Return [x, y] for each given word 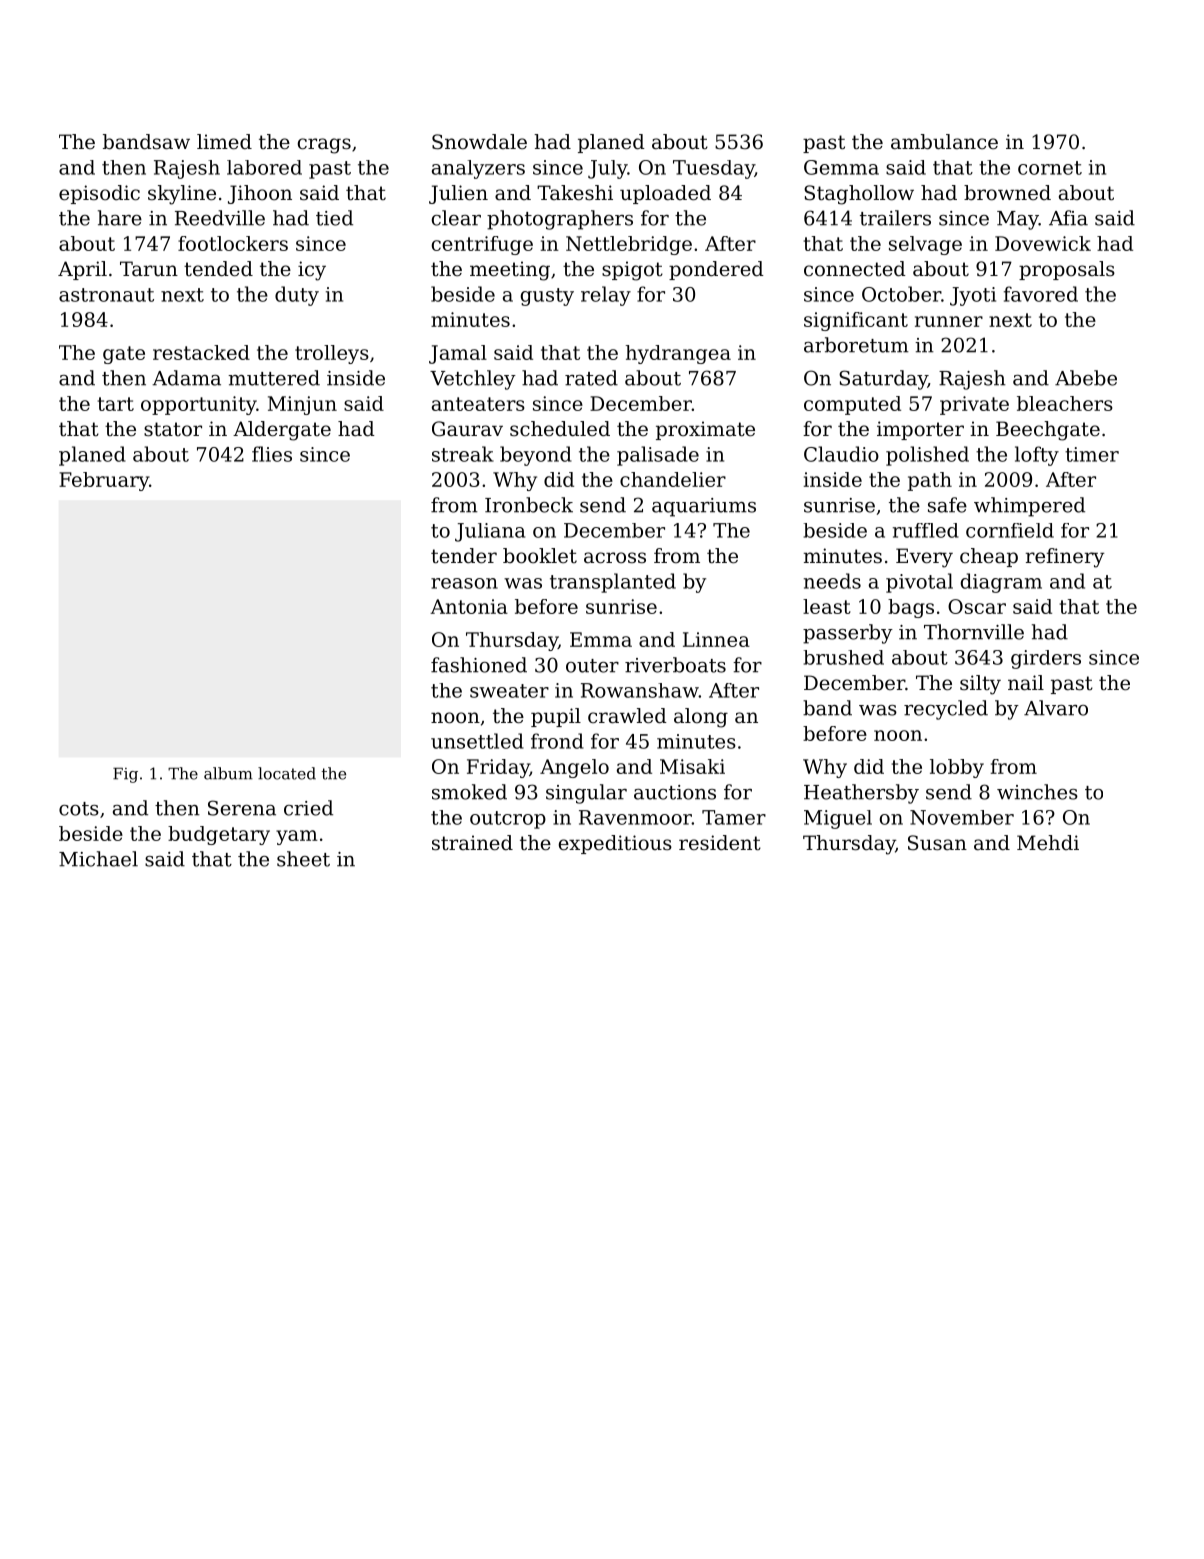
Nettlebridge [629, 245]
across [615, 558]
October [901, 294]
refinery [1065, 558]
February [104, 481]
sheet [303, 859]
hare [120, 218]
